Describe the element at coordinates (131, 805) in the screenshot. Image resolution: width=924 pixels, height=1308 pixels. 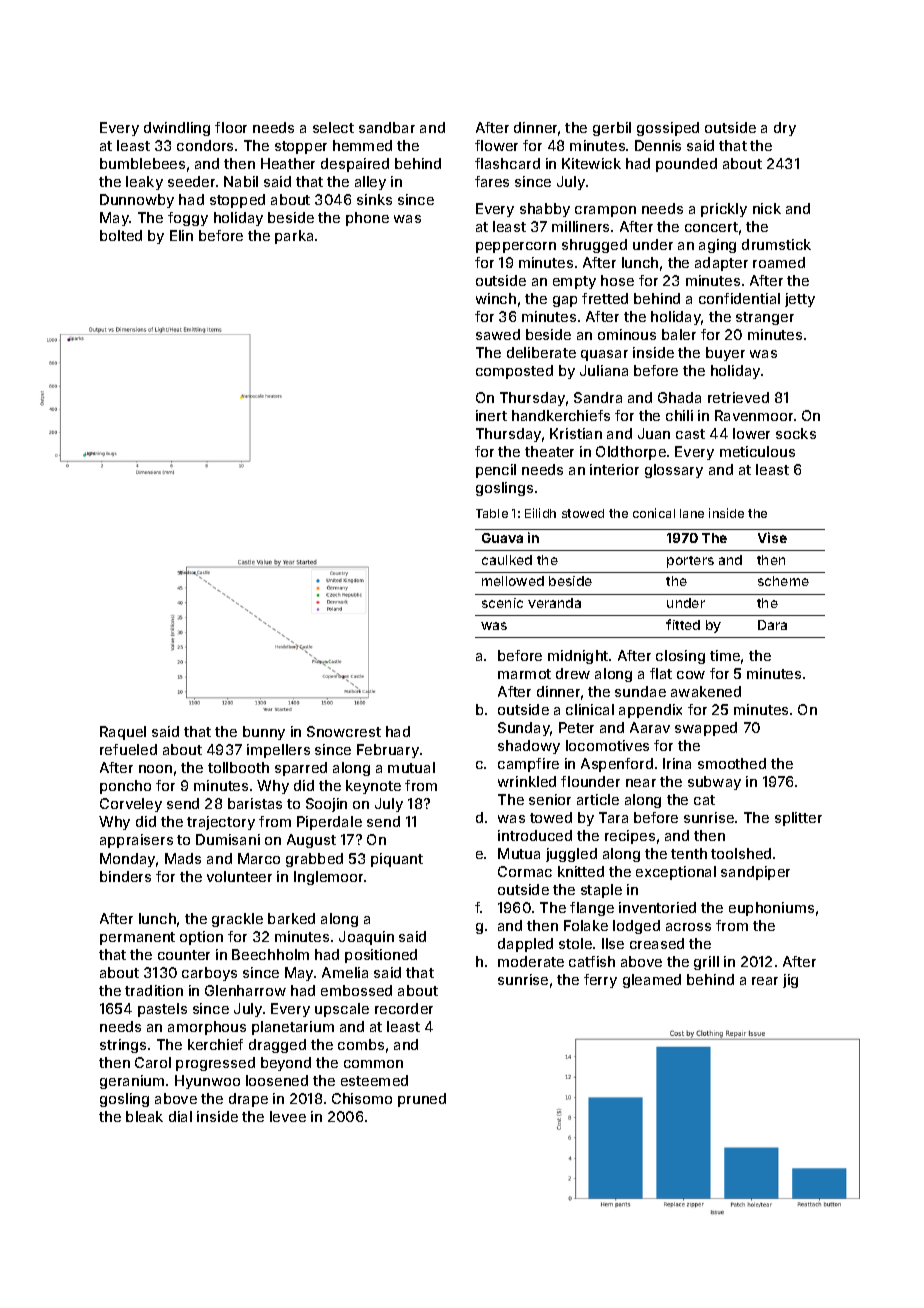
I see `Corveley` at that location.
